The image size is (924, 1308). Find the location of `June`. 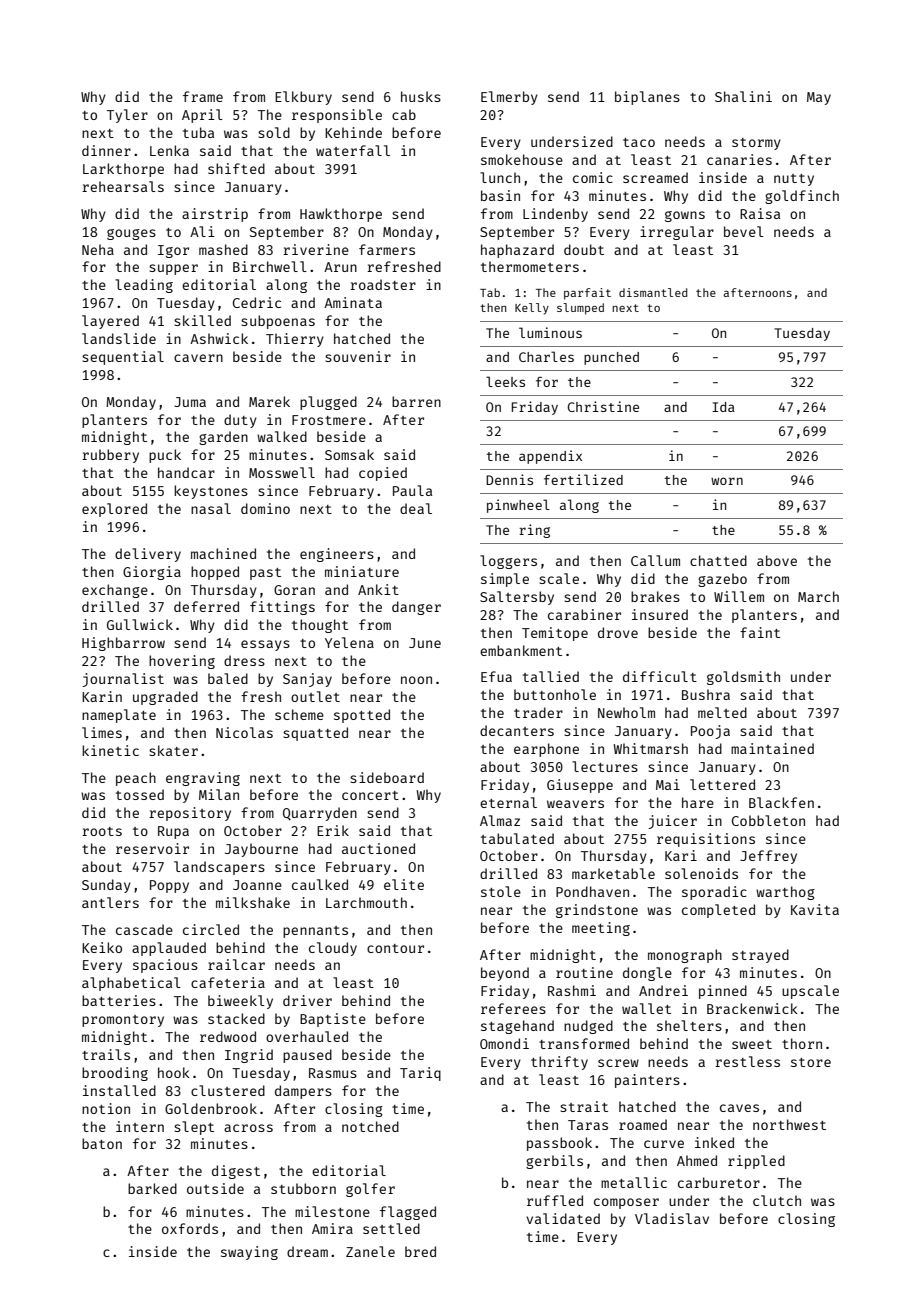

June is located at coordinates (425, 643).
